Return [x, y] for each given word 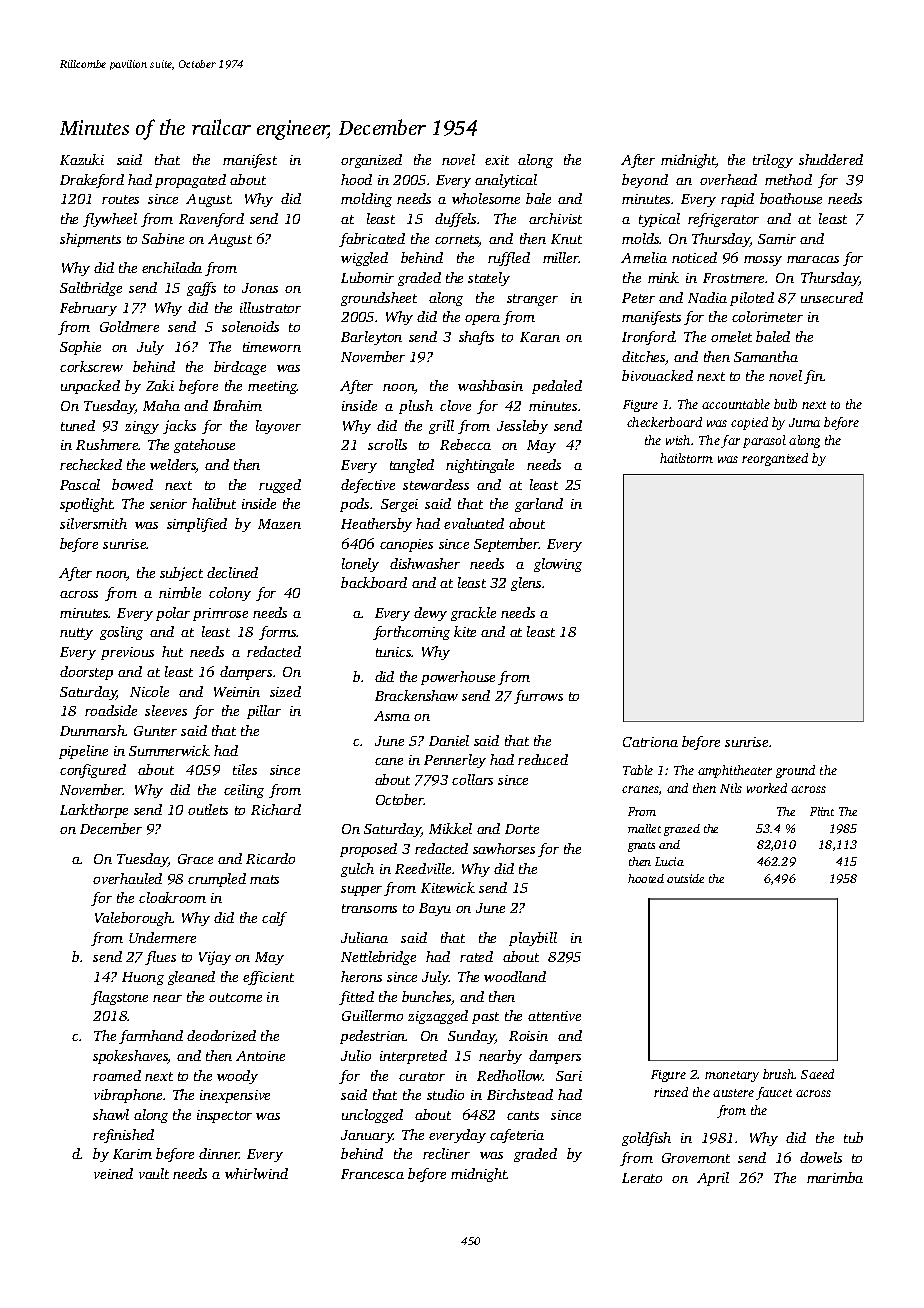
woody [237, 1077]
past [485, 1018]
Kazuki [82, 159]
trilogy [773, 161]
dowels [821, 1157]
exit [497, 160]
